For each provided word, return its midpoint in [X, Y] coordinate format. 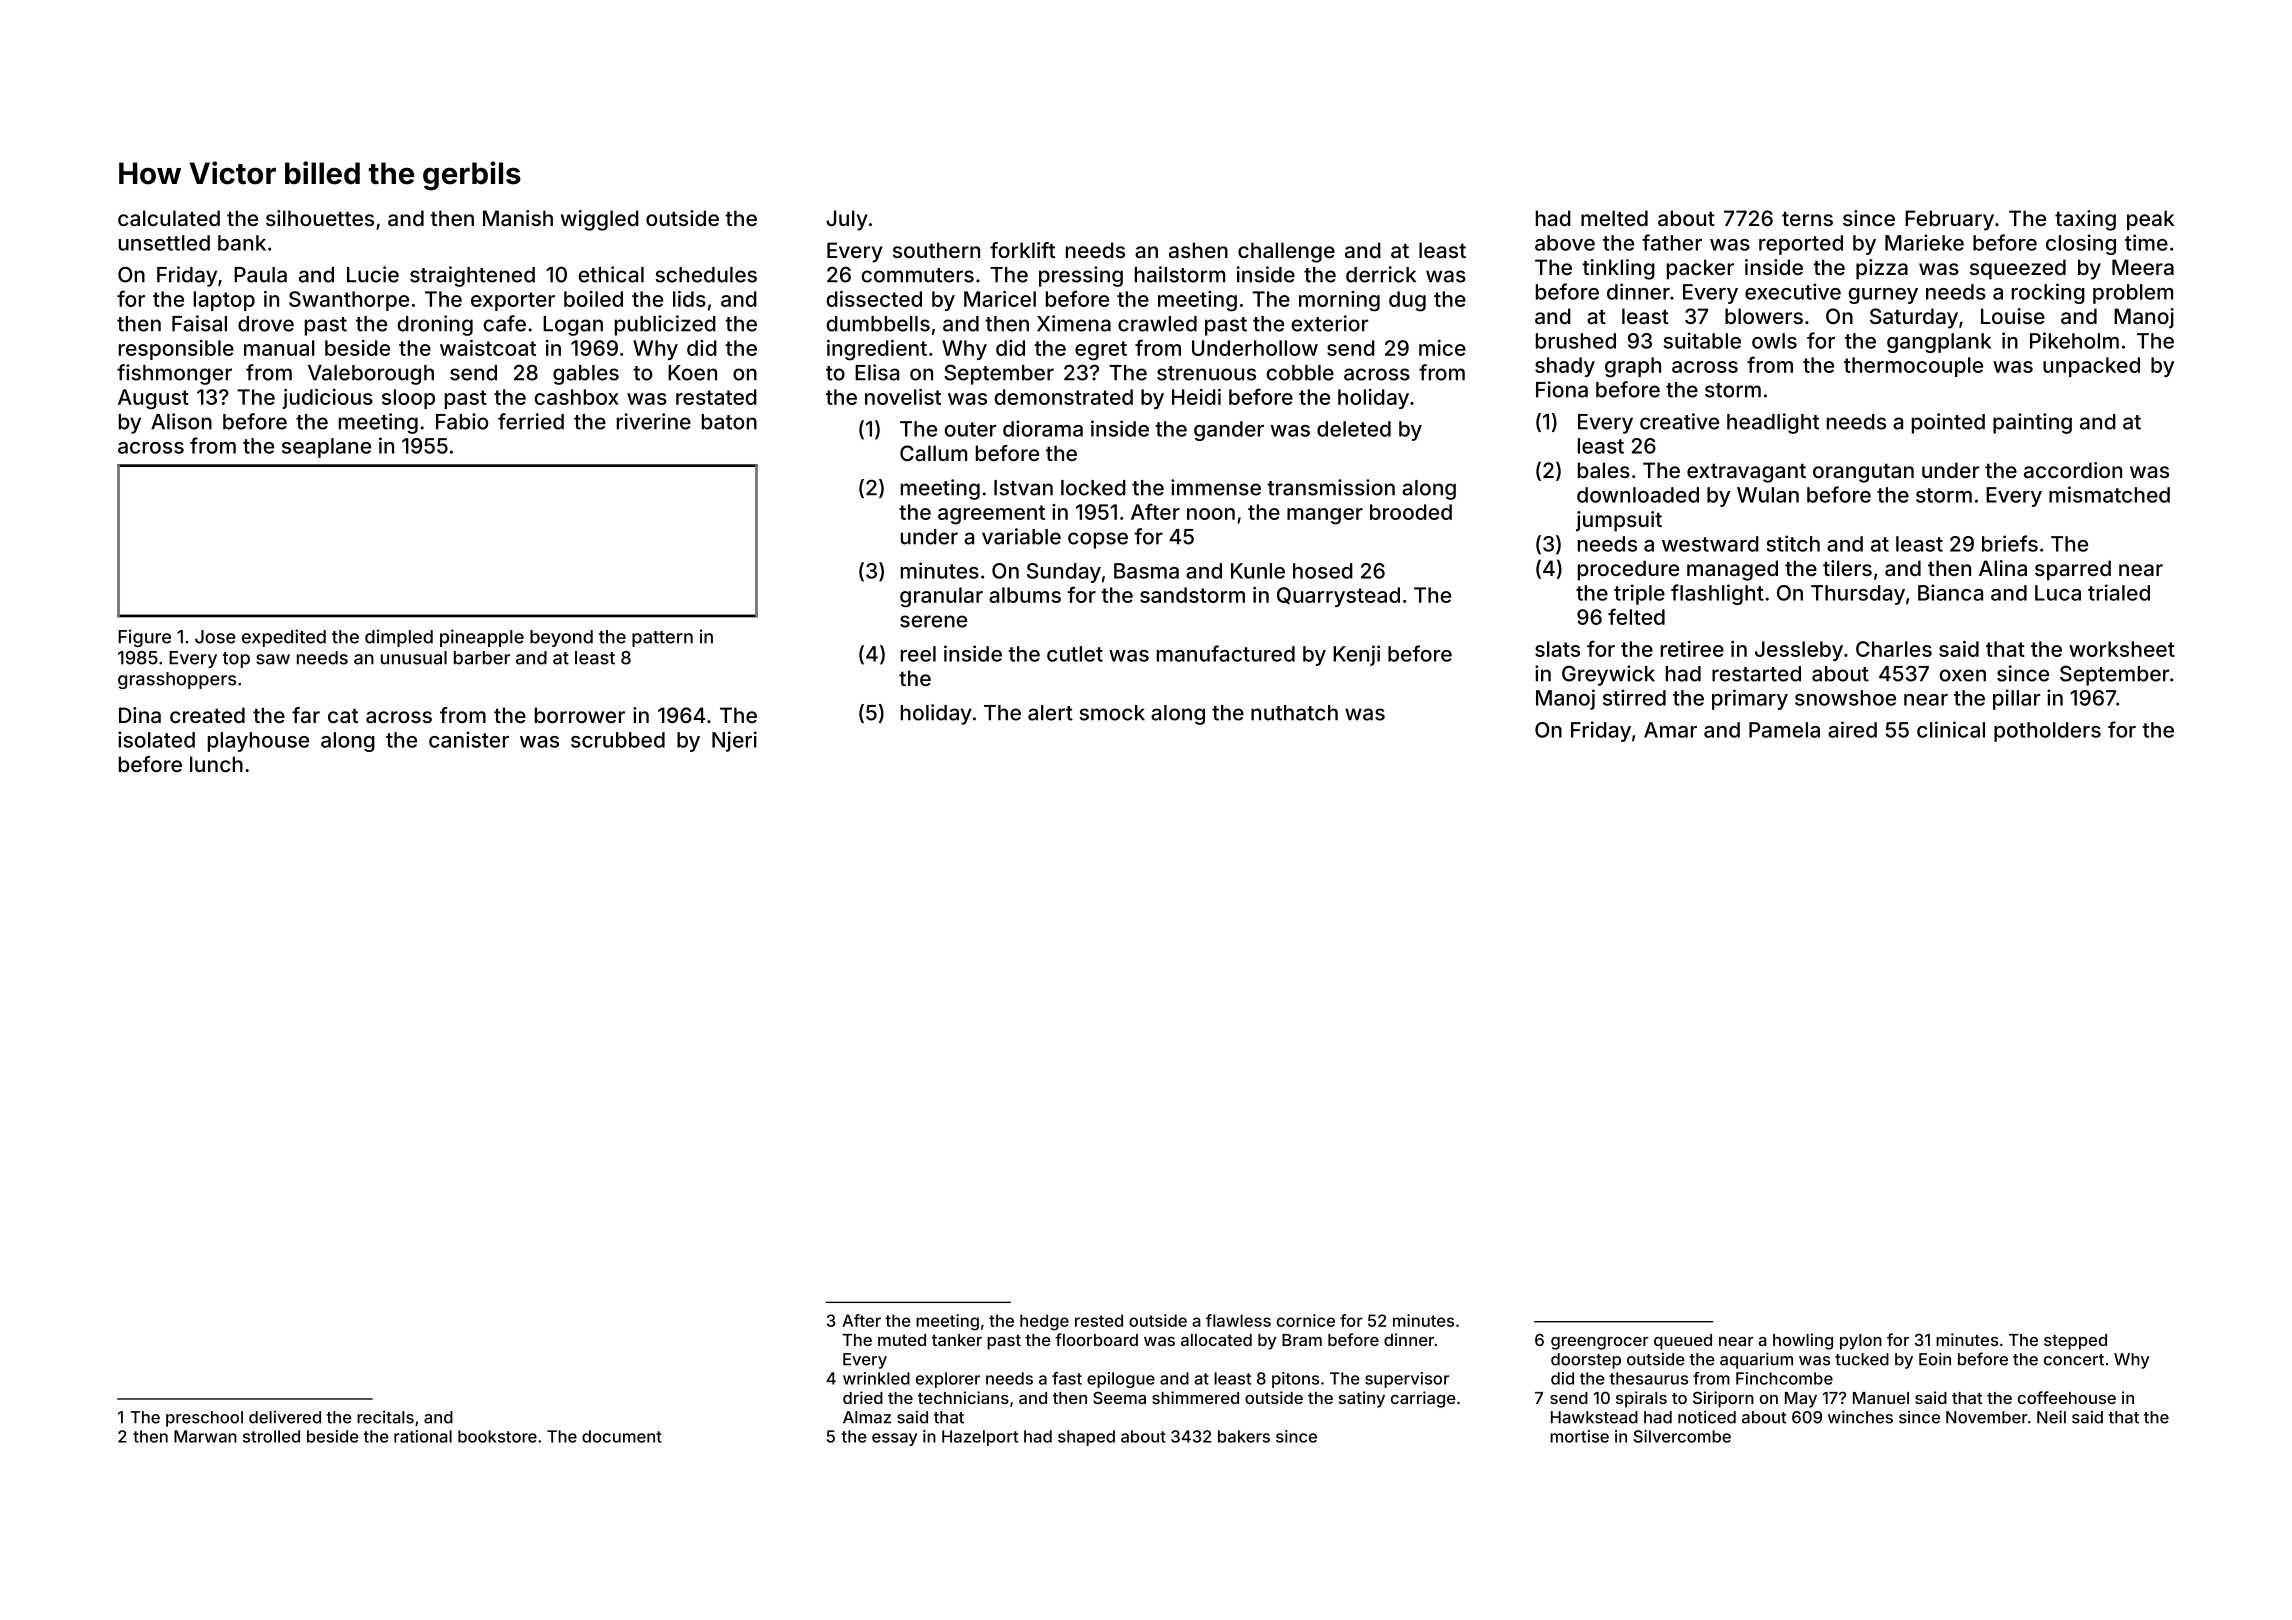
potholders [2047, 732]
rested [1099, 1320]
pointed [1948, 423]
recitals [385, 1417]
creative [1679, 421]
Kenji [1356, 655]
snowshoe [1845, 698]
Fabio [462, 421]
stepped [2075, 1342]
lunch [216, 764]
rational [423, 1436]
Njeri [734, 741]
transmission [1331, 487]
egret [1101, 351]
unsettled [164, 243]
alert [1050, 713]
